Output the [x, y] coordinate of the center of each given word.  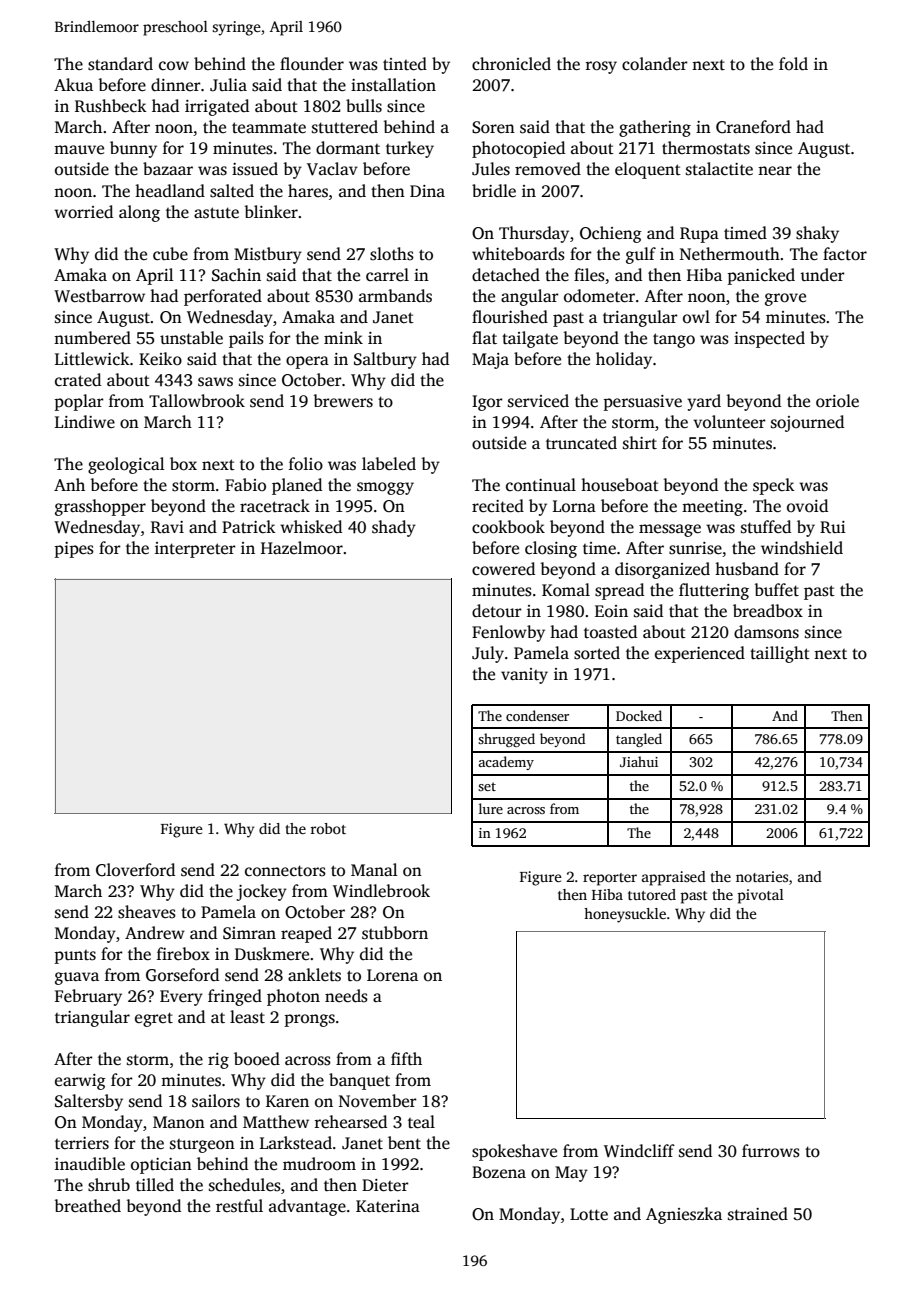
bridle [494, 191]
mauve [79, 149]
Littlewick [92, 358]
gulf [641, 255]
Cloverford [135, 870]
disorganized [662, 570]
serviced [538, 401]
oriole [837, 401]
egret [154, 1019]
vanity [524, 676]
